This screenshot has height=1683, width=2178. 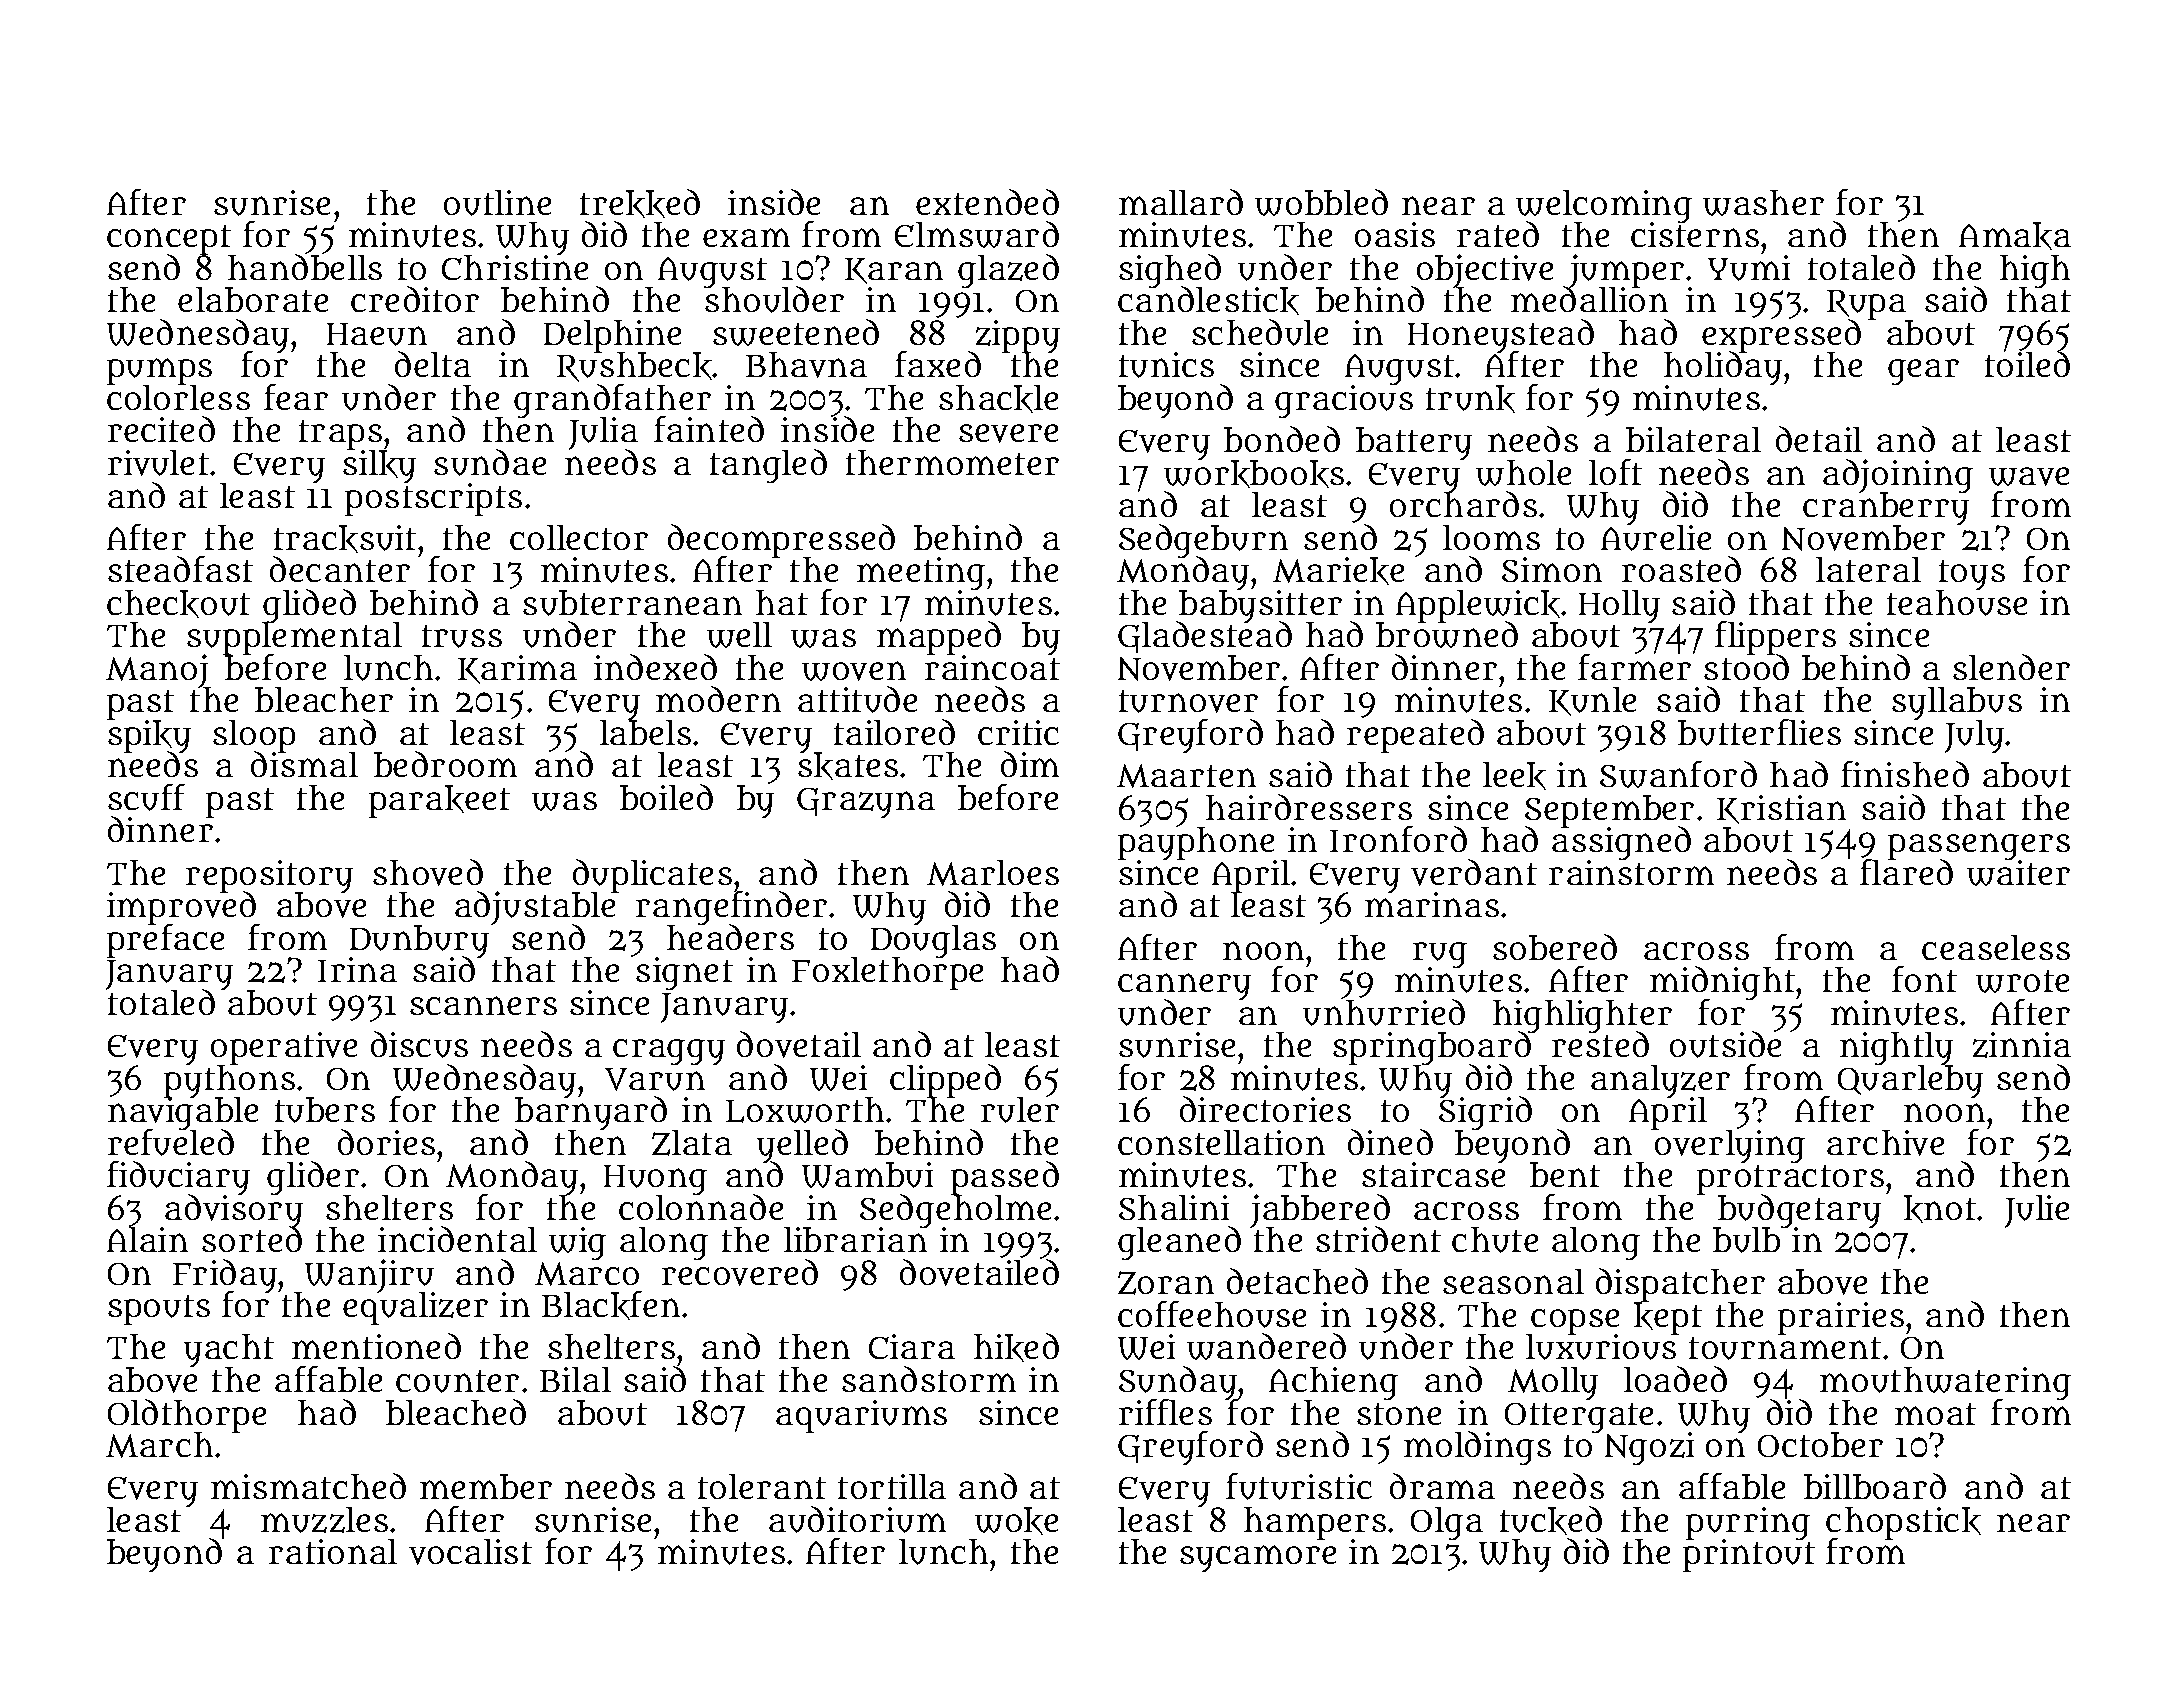 I want to click on stood, so click(x=1746, y=667).
